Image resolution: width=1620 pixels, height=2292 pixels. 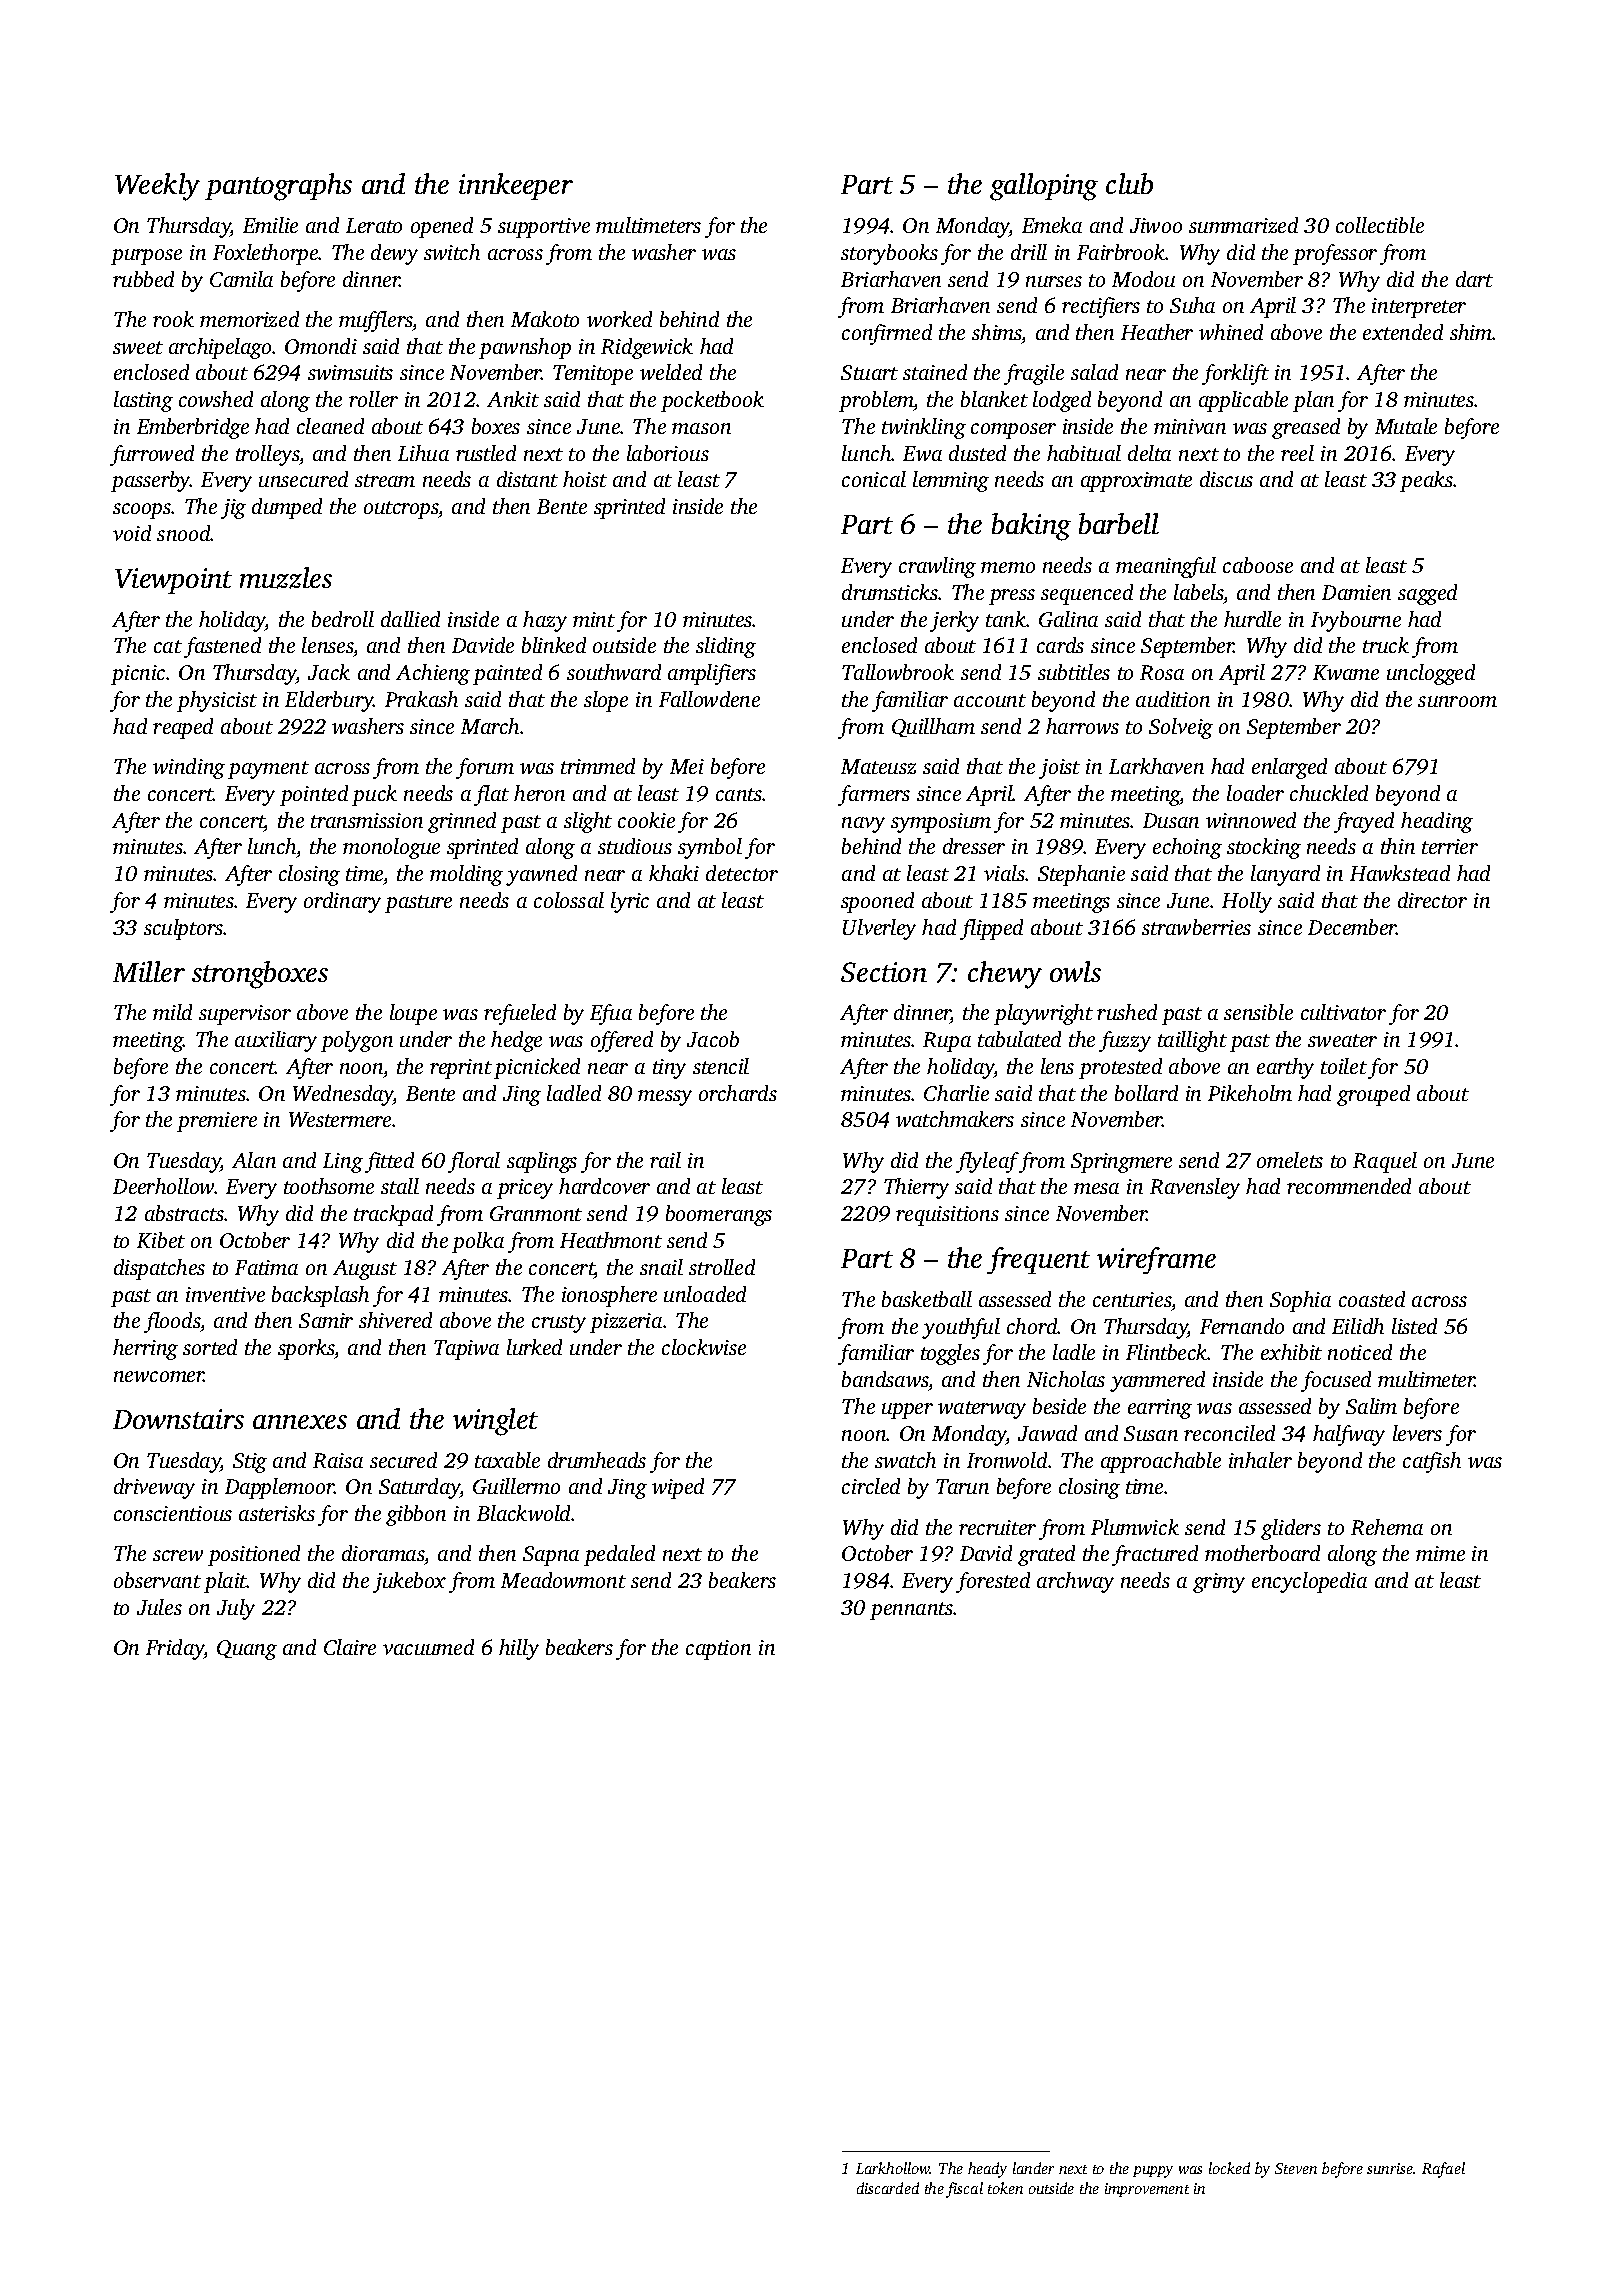 I want to click on galloping, so click(x=1044, y=187).
